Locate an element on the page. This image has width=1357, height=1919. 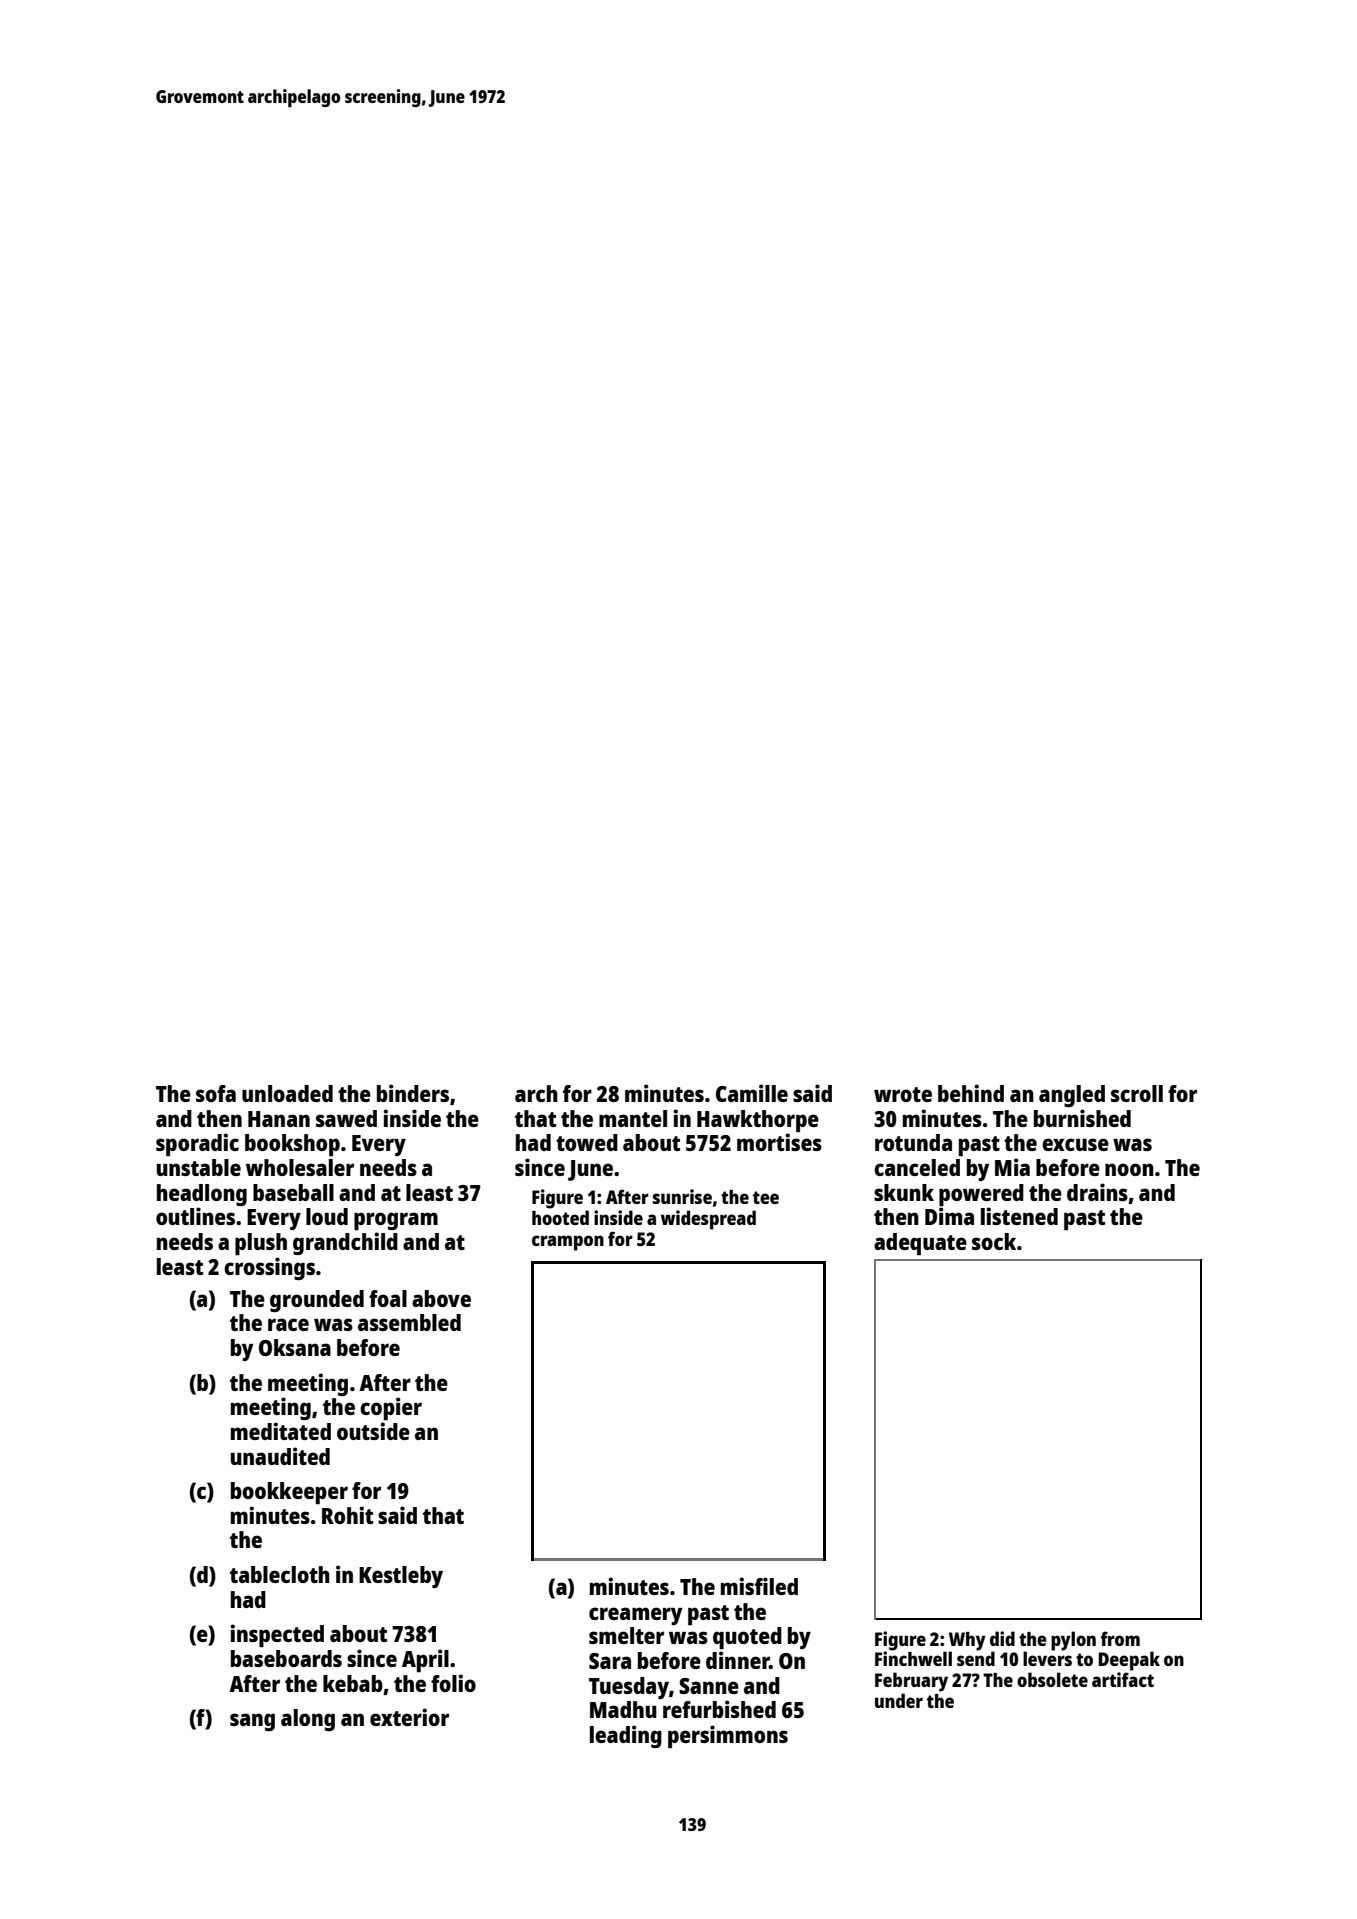
April is located at coordinates (425, 1660).
